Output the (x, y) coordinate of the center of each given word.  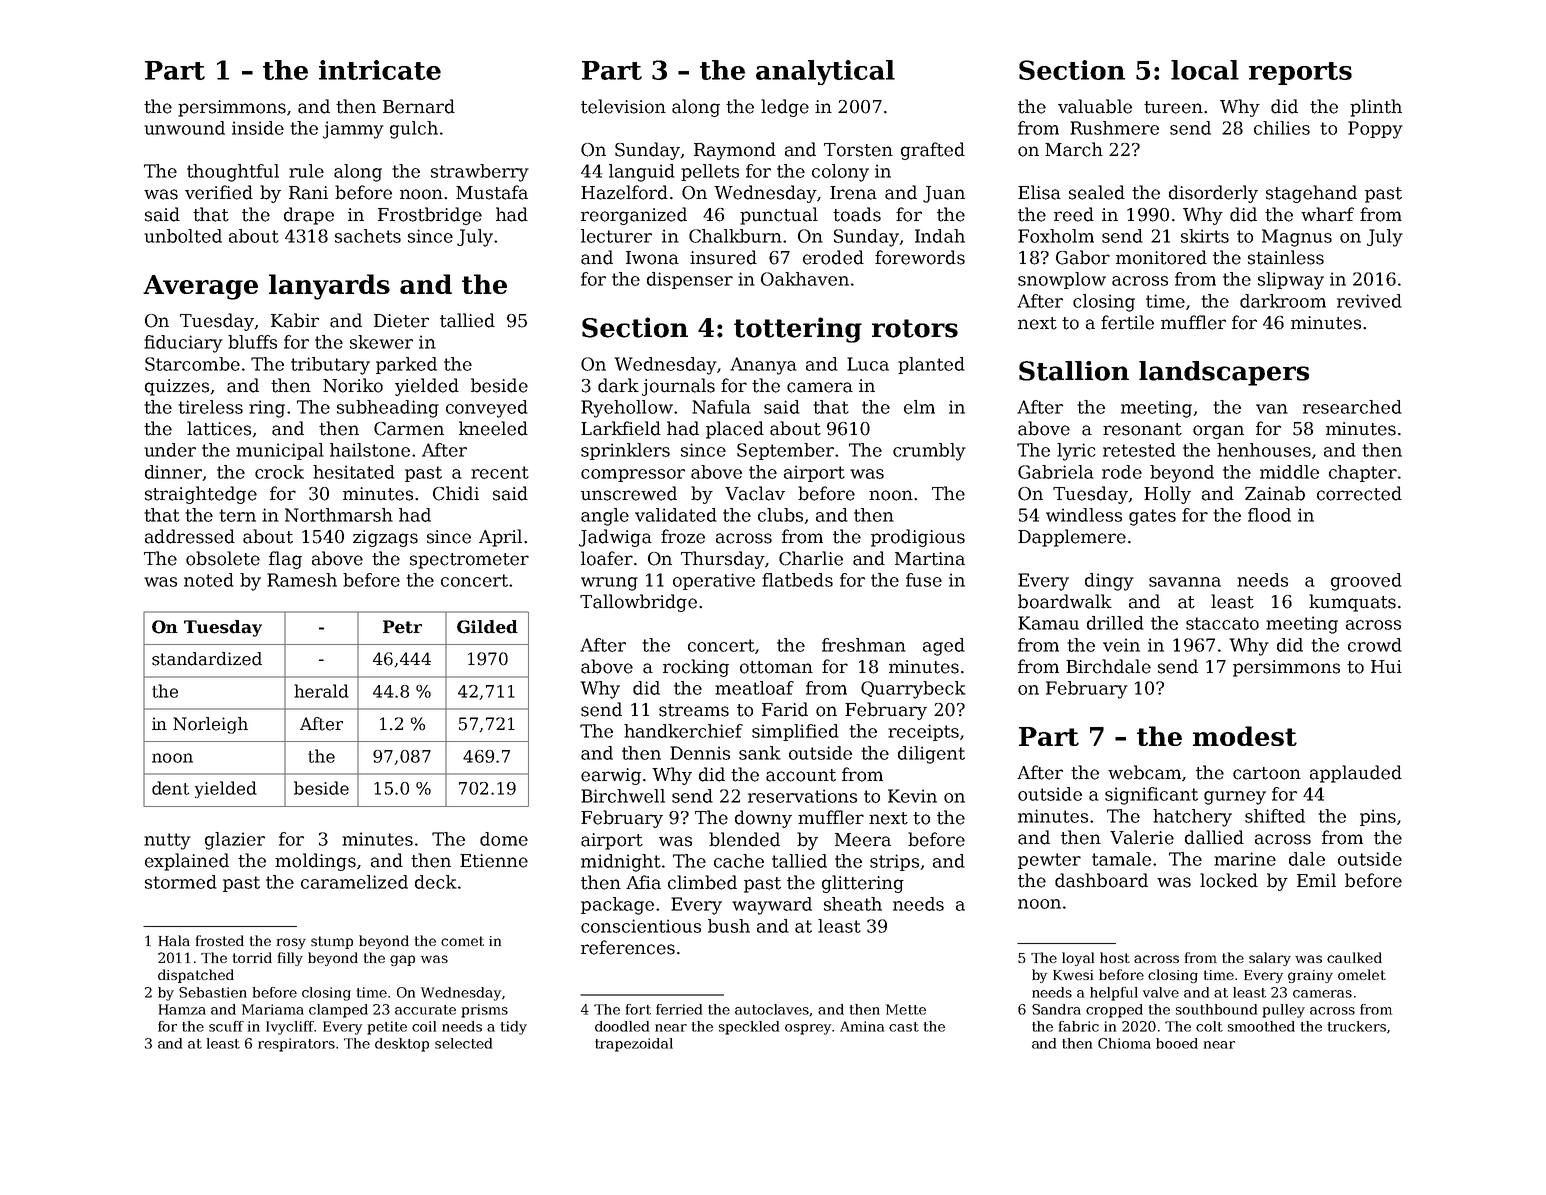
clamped (338, 1011)
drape (309, 216)
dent (170, 788)
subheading (388, 409)
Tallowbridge (638, 603)
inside (258, 128)
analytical (825, 72)
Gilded (487, 627)
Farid (785, 709)
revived (1369, 301)
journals (678, 387)
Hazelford (624, 192)
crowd (1375, 645)
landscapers (1224, 373)
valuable (1095, 106)
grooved (1366, 582)
